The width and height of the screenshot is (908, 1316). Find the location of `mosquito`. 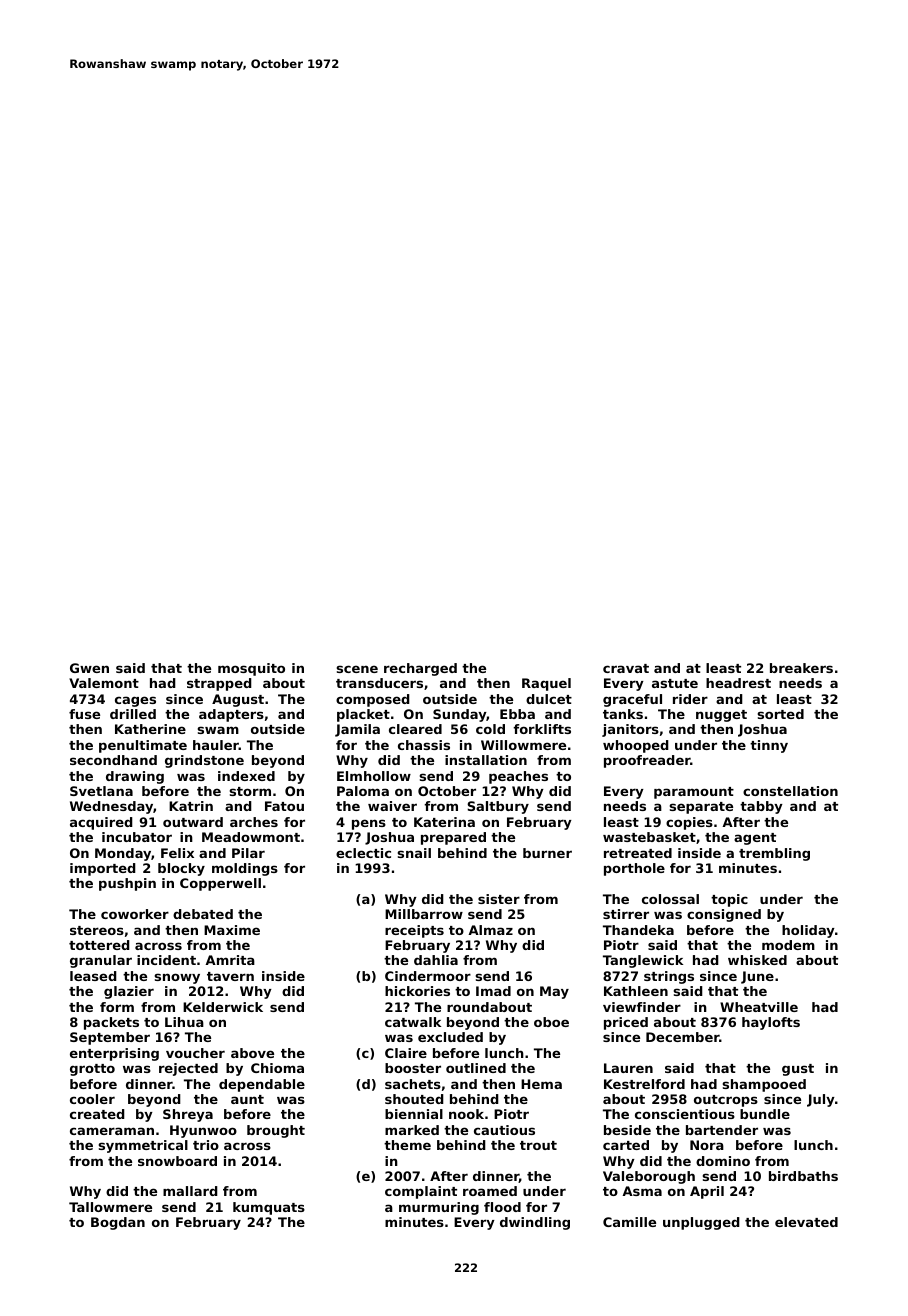

mosquito is located at coordinates (251, 669).
